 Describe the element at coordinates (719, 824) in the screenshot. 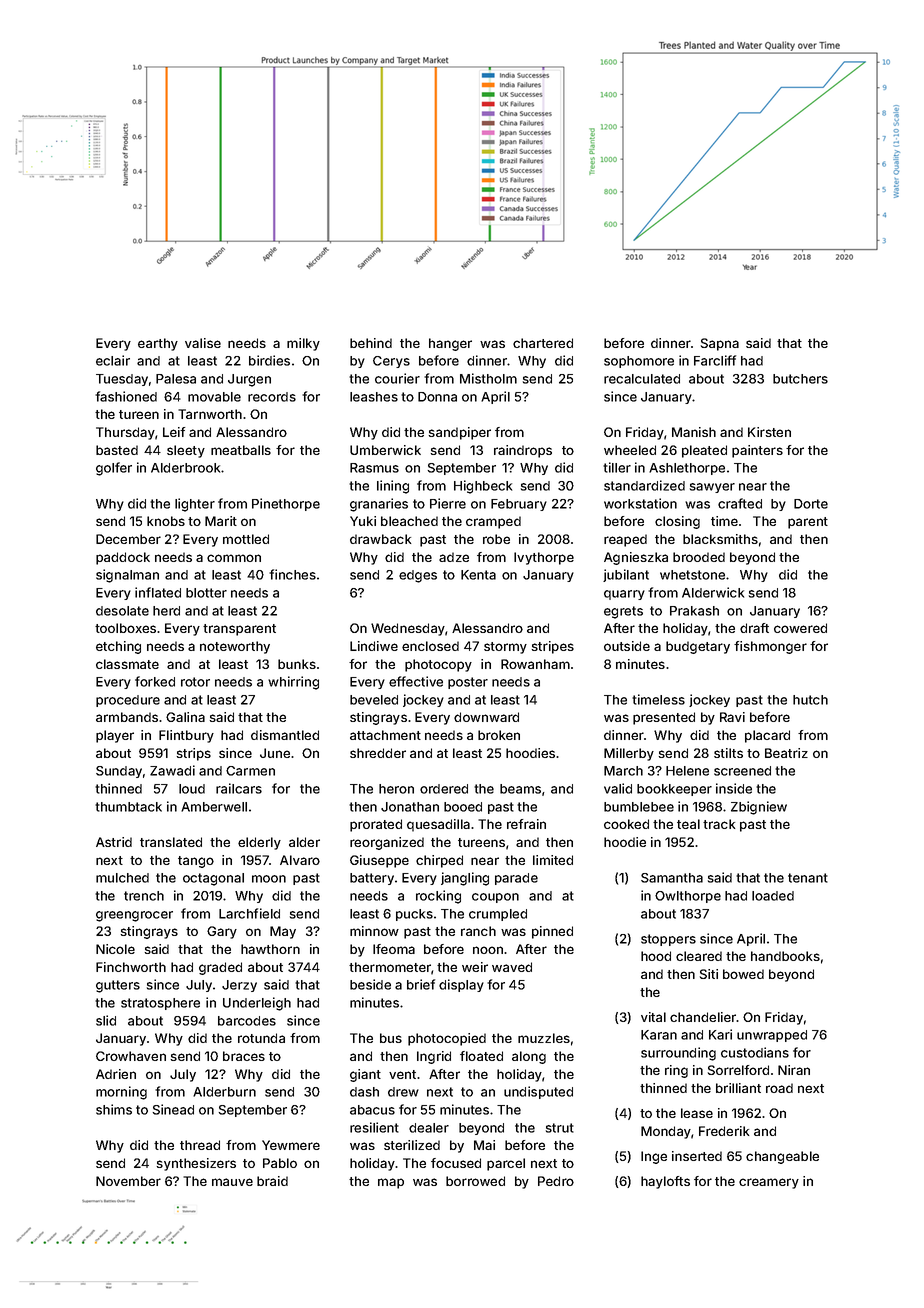

I see `track` at that location.
